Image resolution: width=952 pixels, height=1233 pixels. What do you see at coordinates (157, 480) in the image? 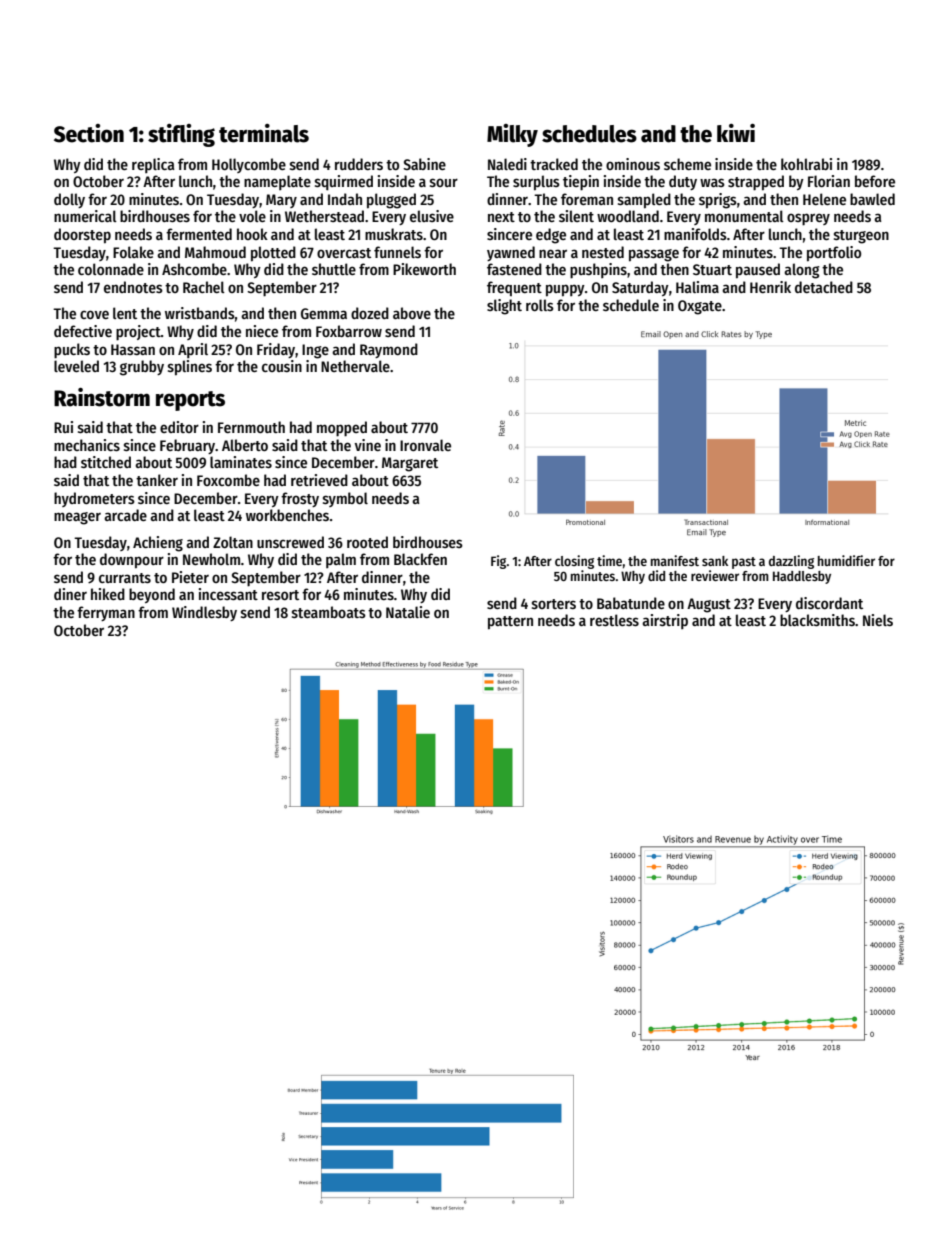
I see `tanker` at bounding box center [157, 480].
